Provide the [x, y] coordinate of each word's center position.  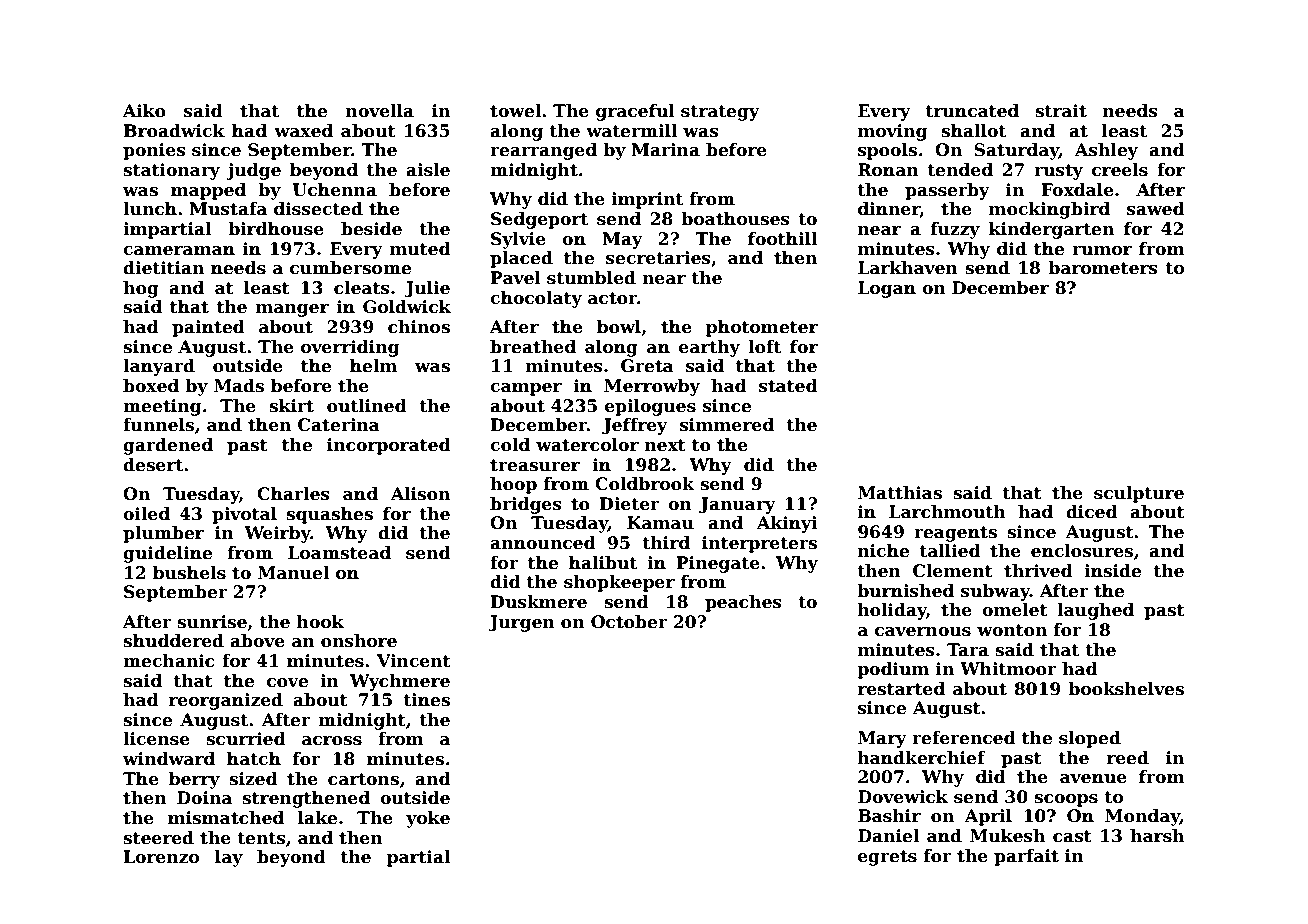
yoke [428, 819]
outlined [367, 406]
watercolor [587, 445]
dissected [318, 209]
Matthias [900, 493]
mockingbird [1049, 210]
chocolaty [536, 299]
